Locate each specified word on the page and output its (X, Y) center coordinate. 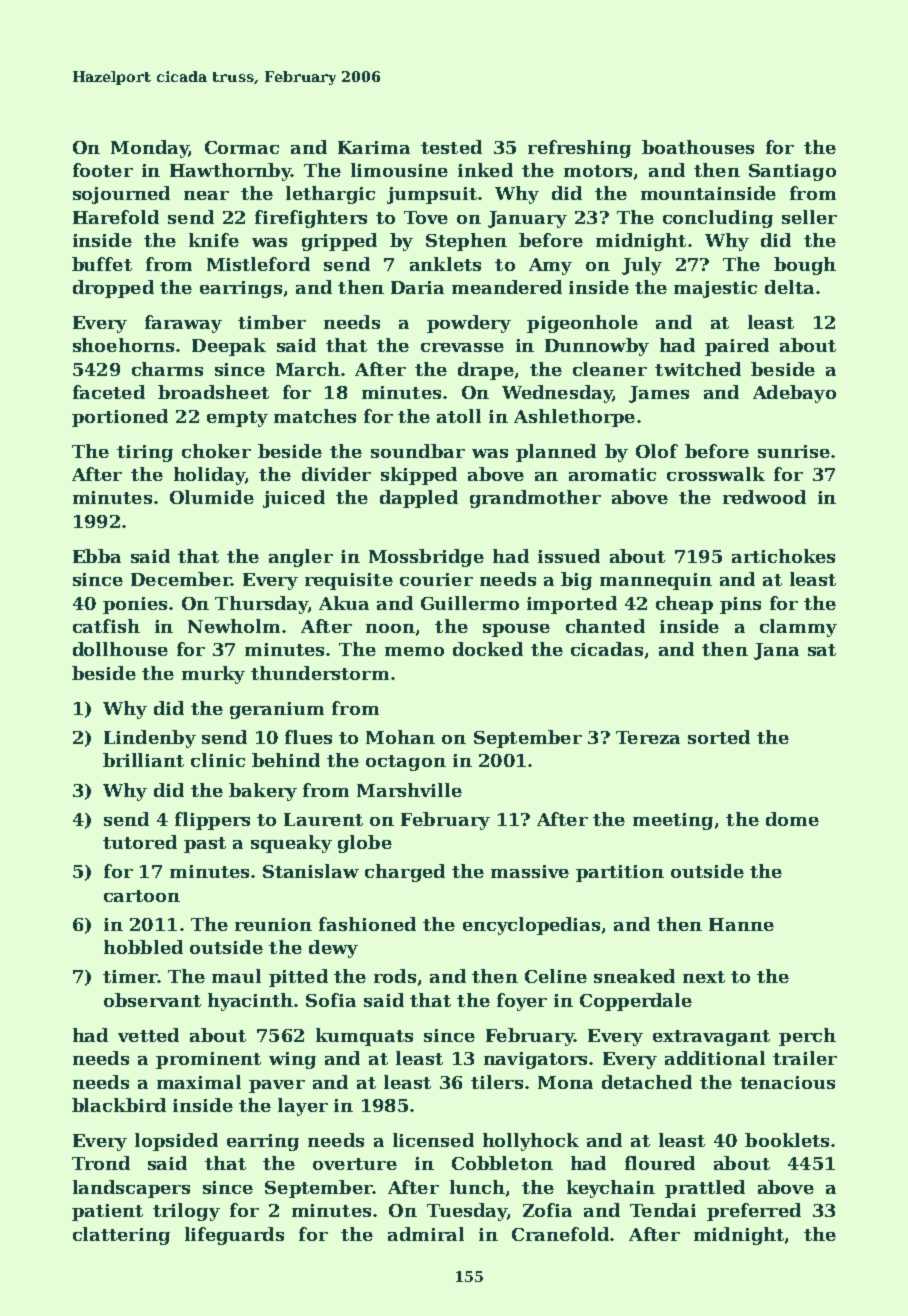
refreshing (579, 149)
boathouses (698, 147)
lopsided (176, 1142)
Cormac (242, 147)
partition (620, 873)
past (205, 845)
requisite (349, 581)
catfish (106, 626)
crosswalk (716, 474)
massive (530, 871)
